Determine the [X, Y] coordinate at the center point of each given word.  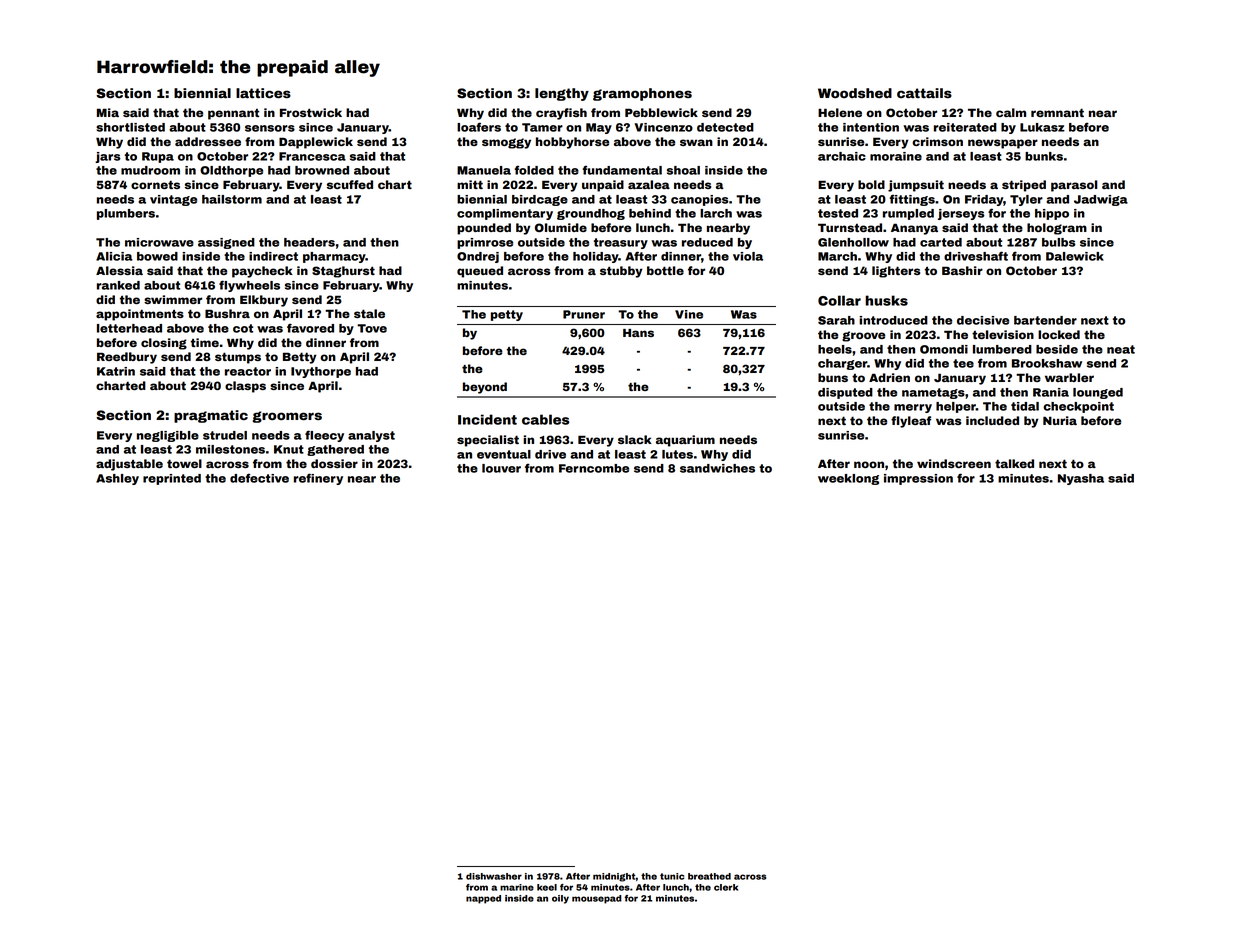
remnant [1057, 112]
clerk [726, 887]
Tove [372, 328]
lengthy [562, 94]
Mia [108, 112]
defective [259, 478]
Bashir [962, 270]
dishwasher [494, 876]
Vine [689, 314]
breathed [709, 876]
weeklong [848, 479]
